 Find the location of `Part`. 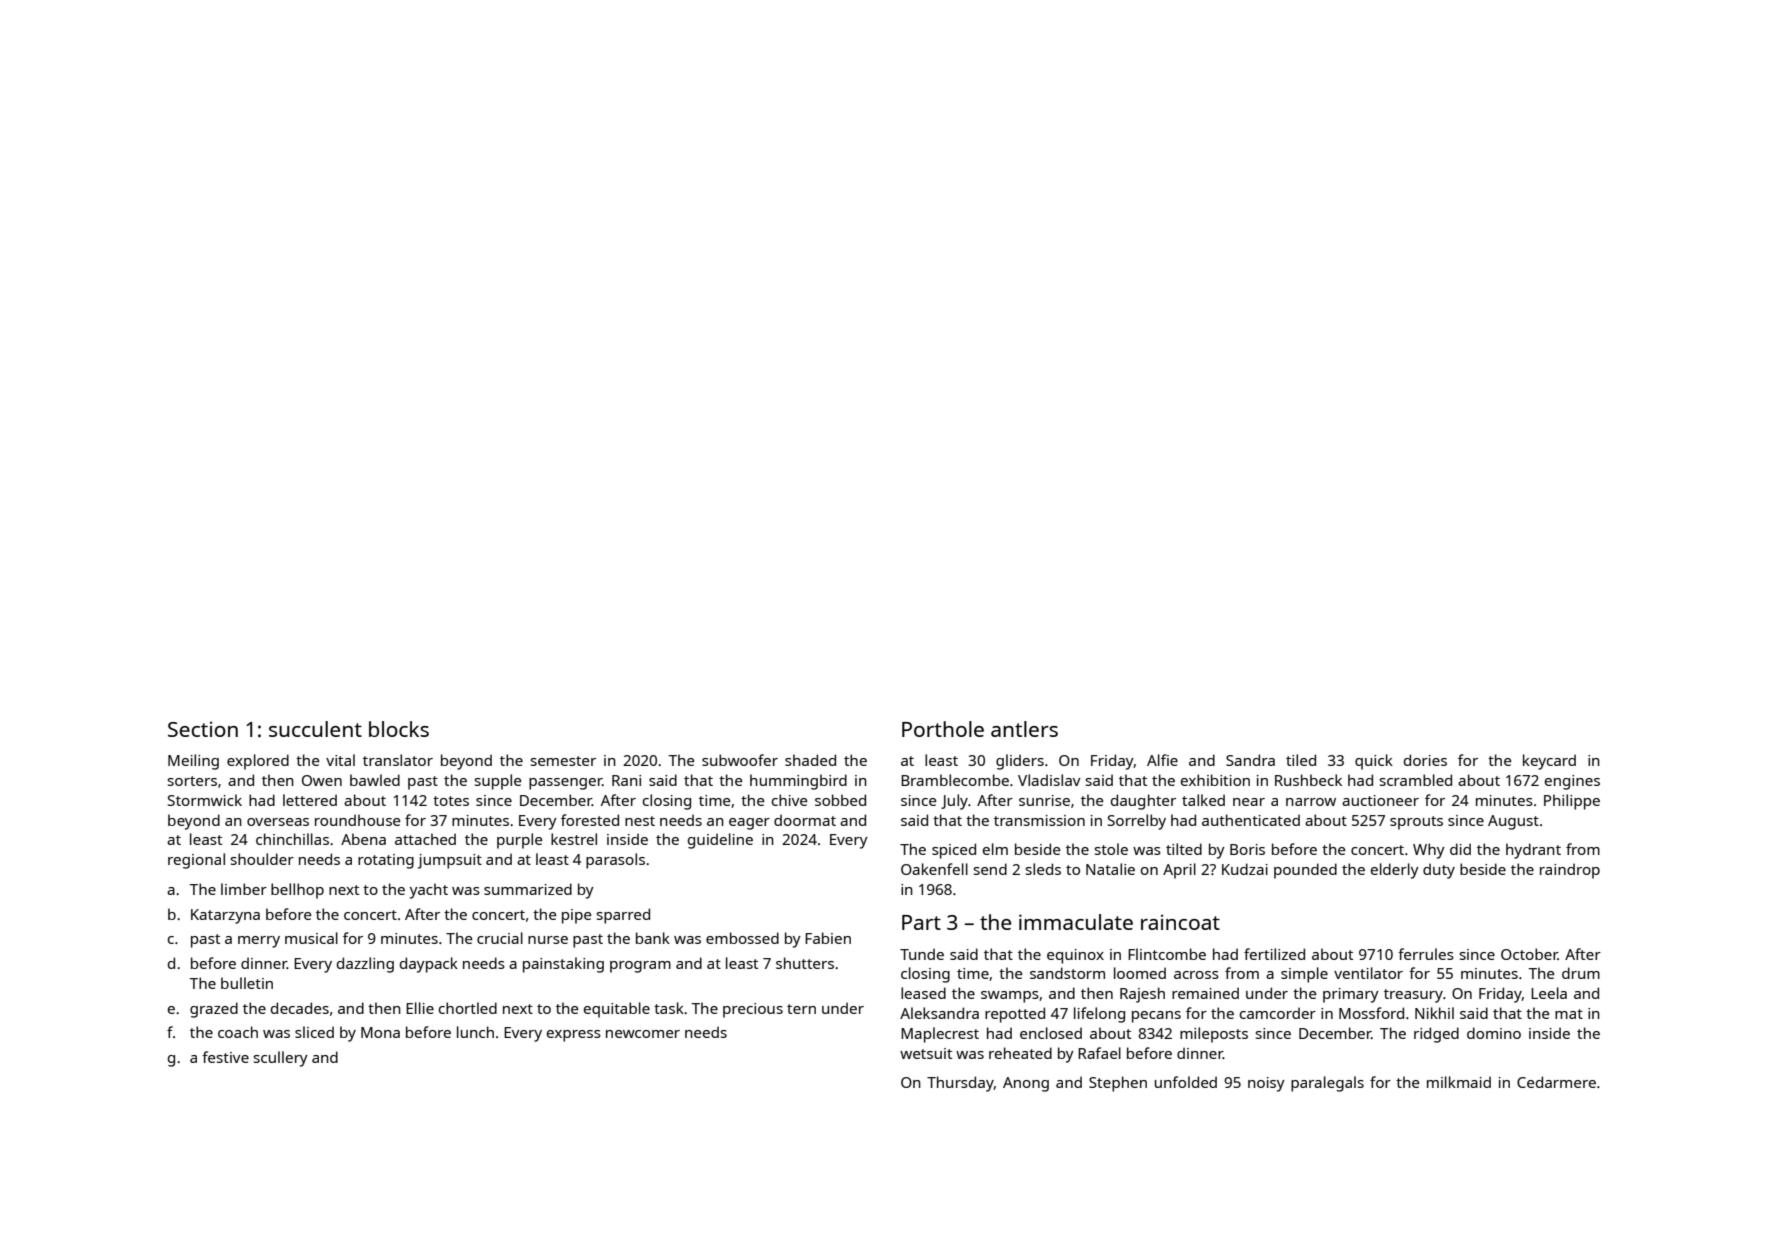

Part is located at coordinates (921, 922).
